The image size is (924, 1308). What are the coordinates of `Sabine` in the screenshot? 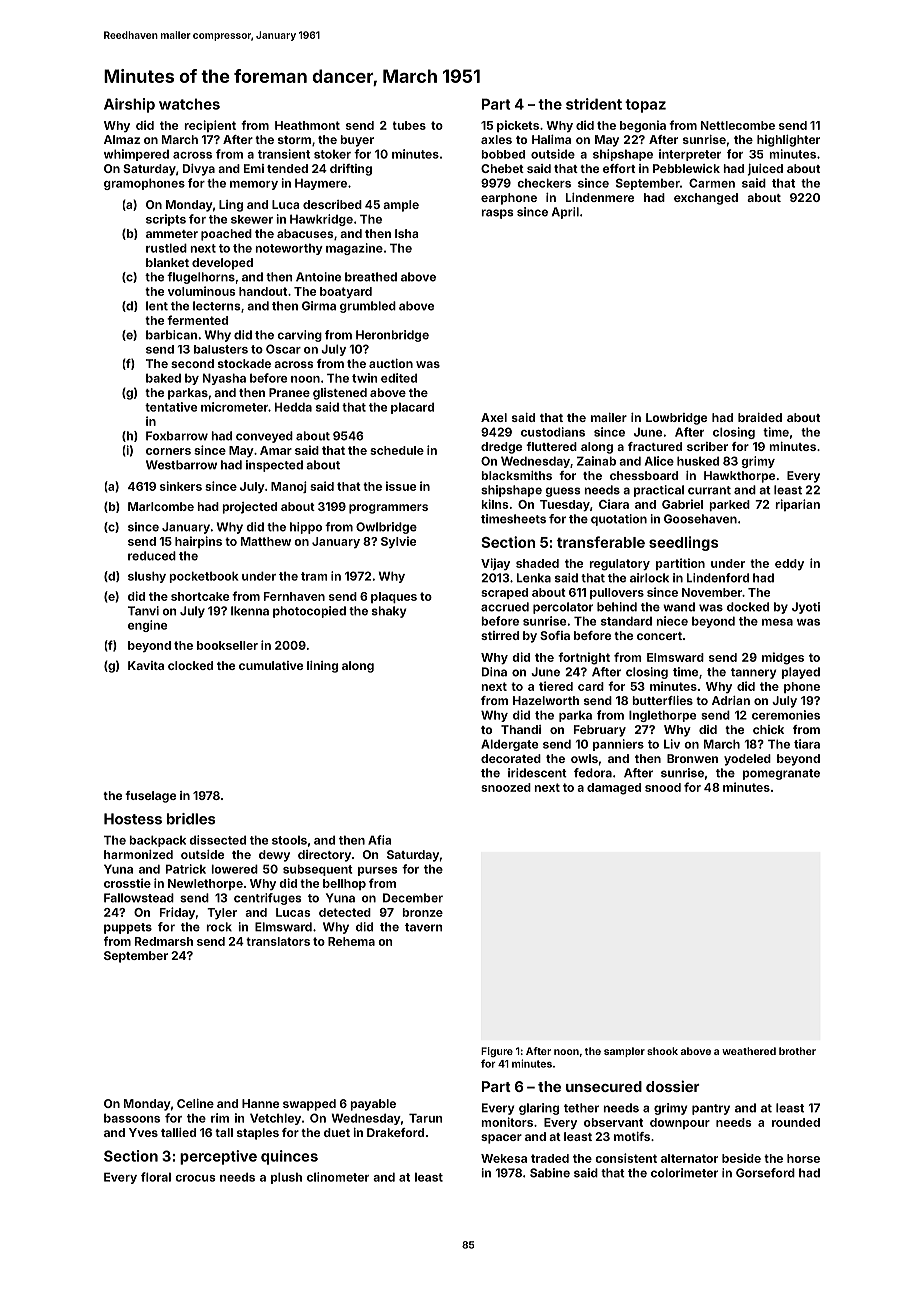 It's located at (550, 1173).
